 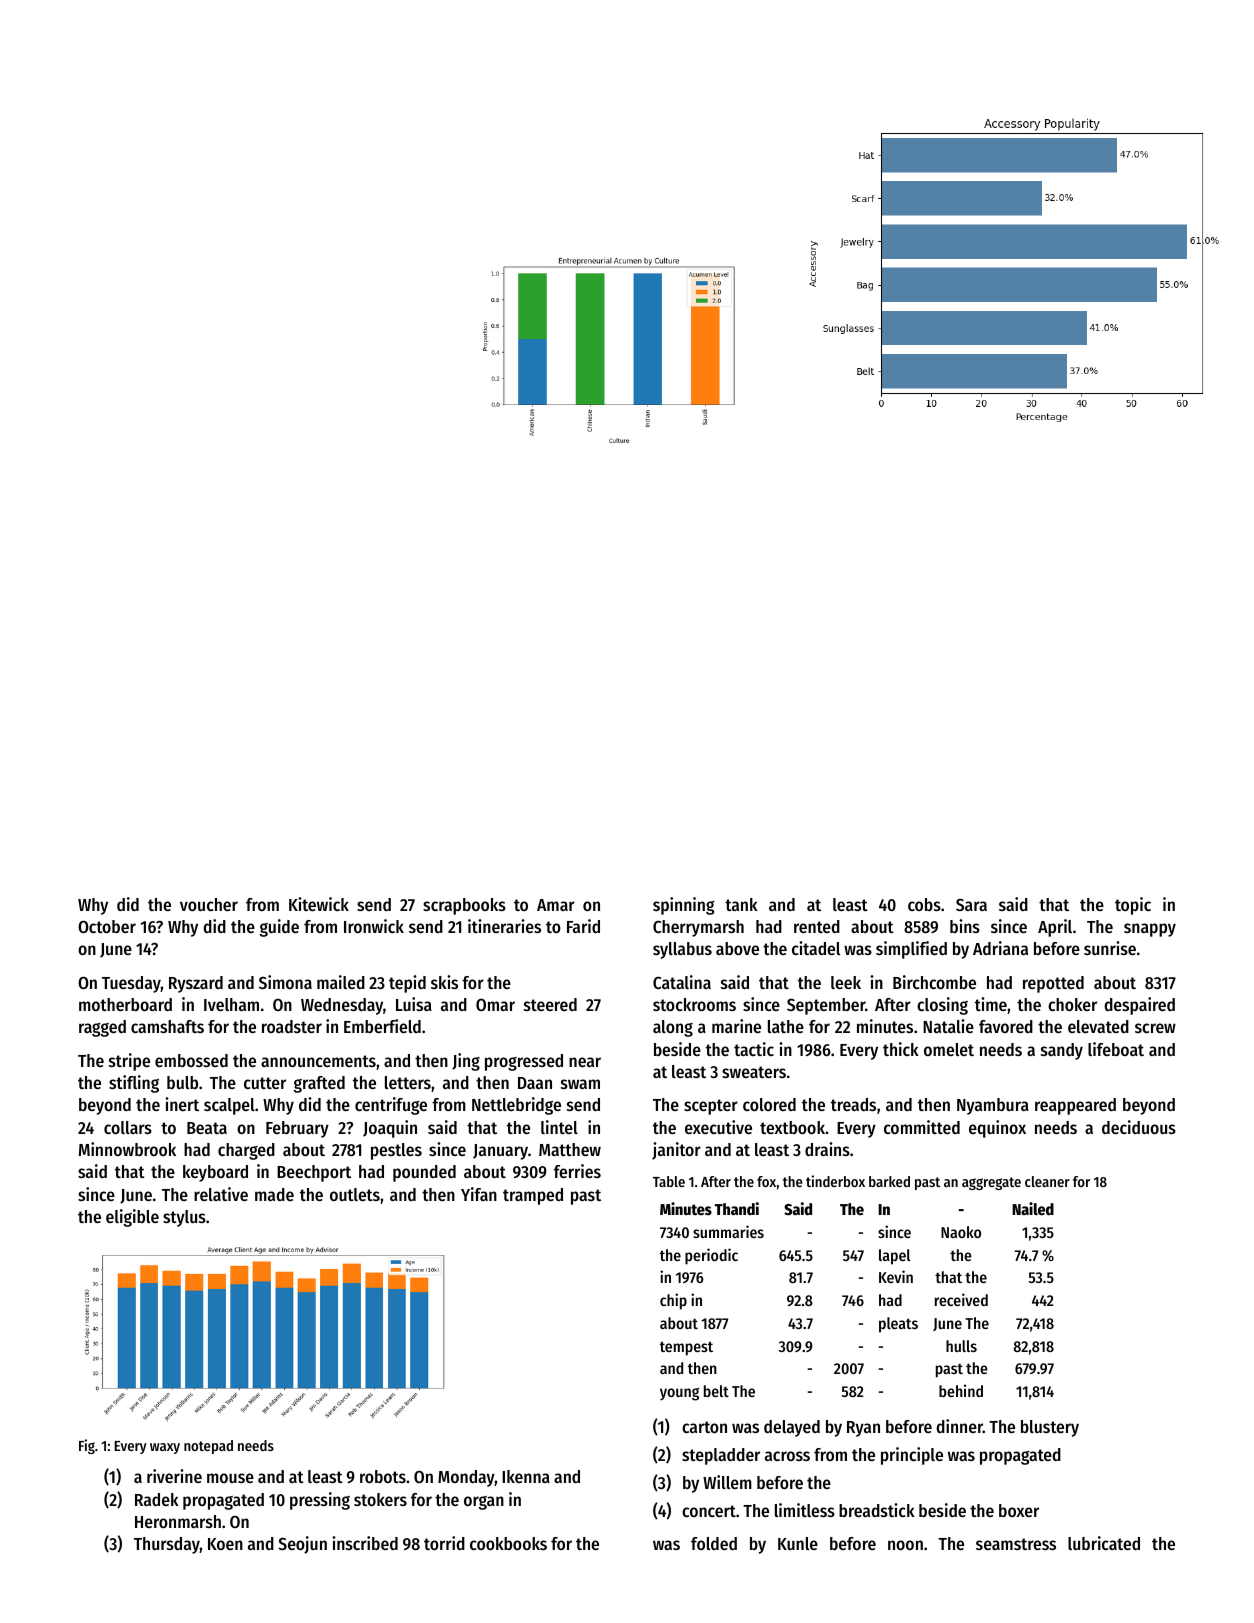 What do you see at coordinates (196, 984) in the document?
I see `Ryszard` at bounding box center [196, 984].
